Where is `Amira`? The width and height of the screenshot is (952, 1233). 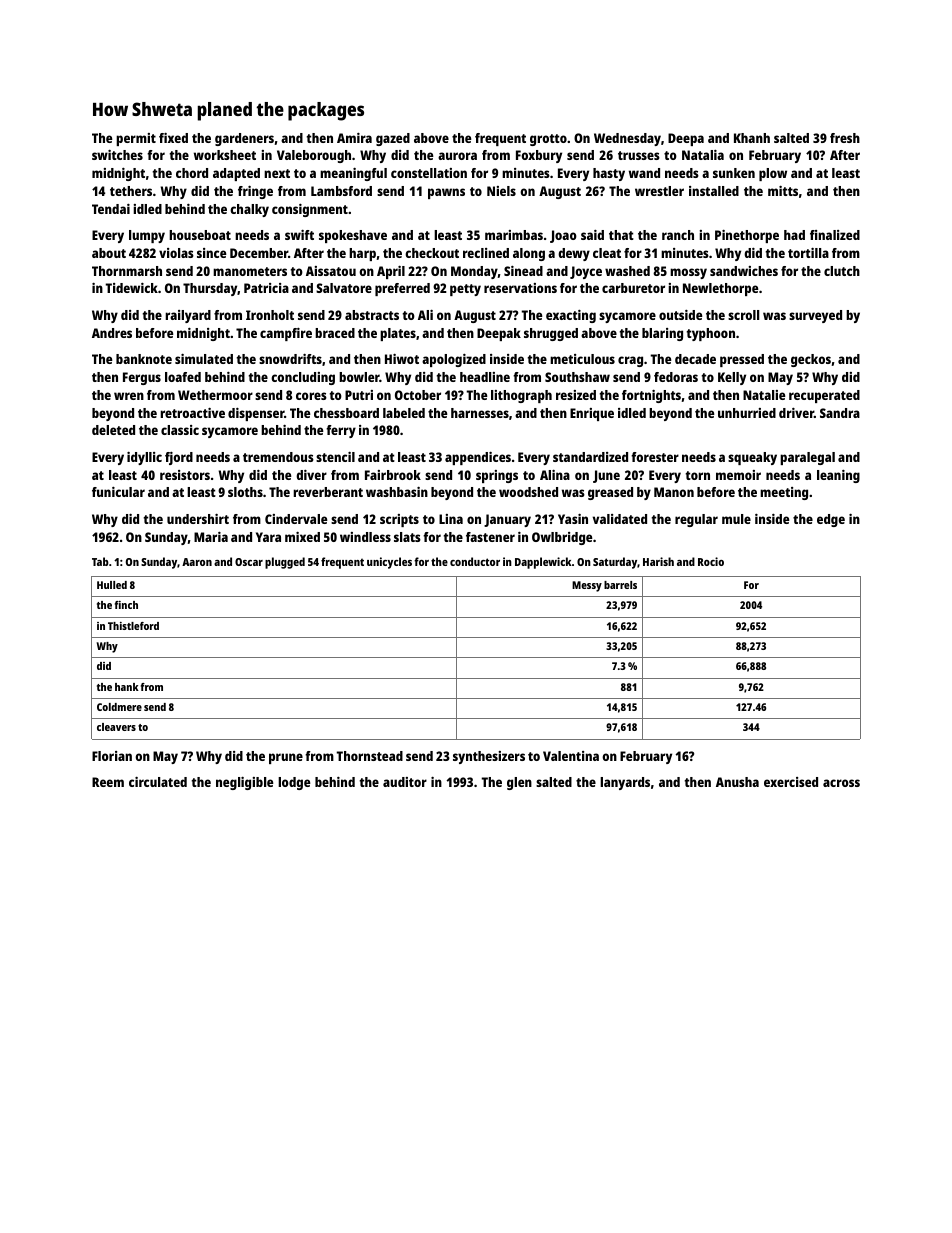
Amira is located at coordinates (354, 138).
